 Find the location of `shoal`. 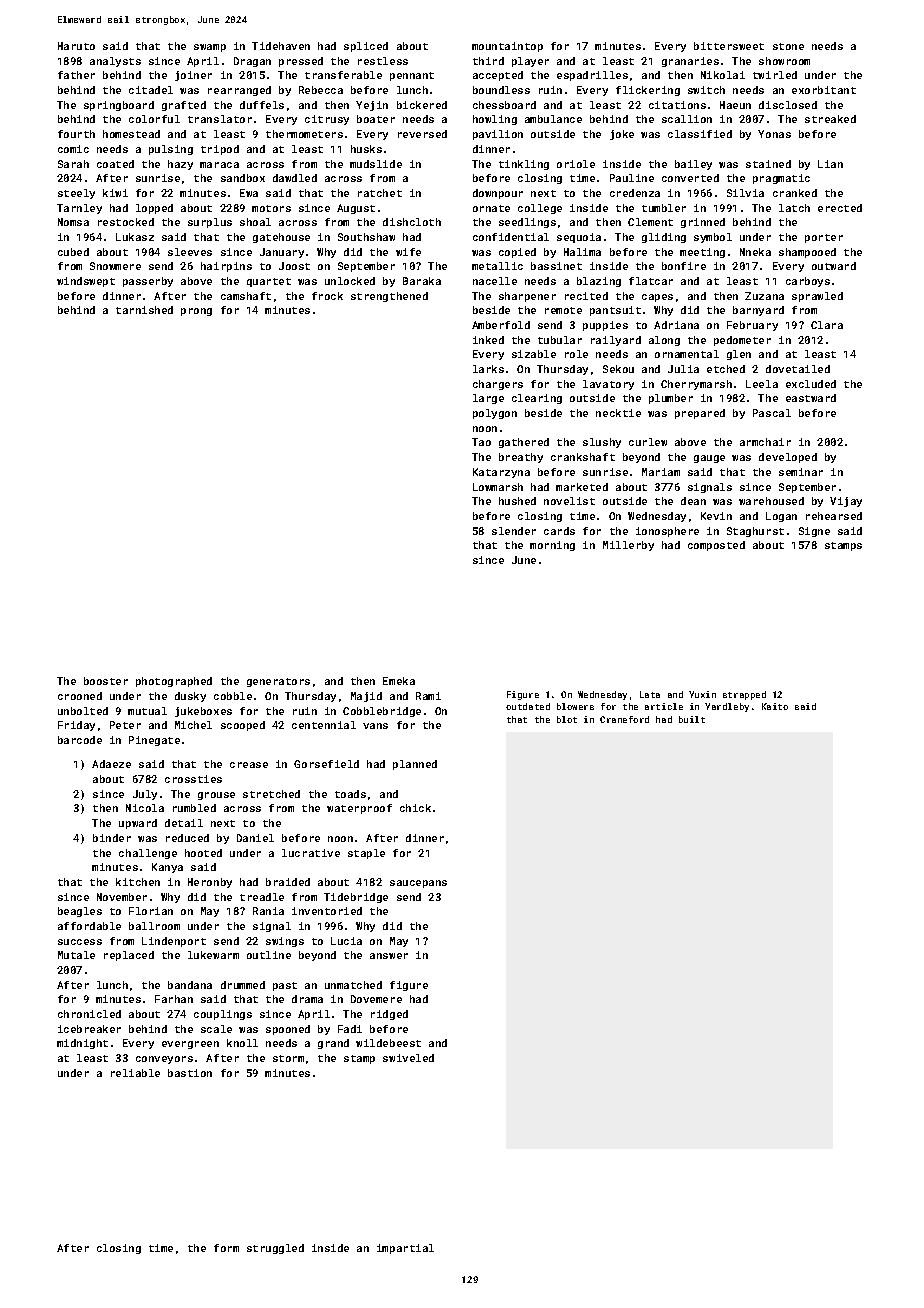

shoal is located at coordinates (255, 222).
